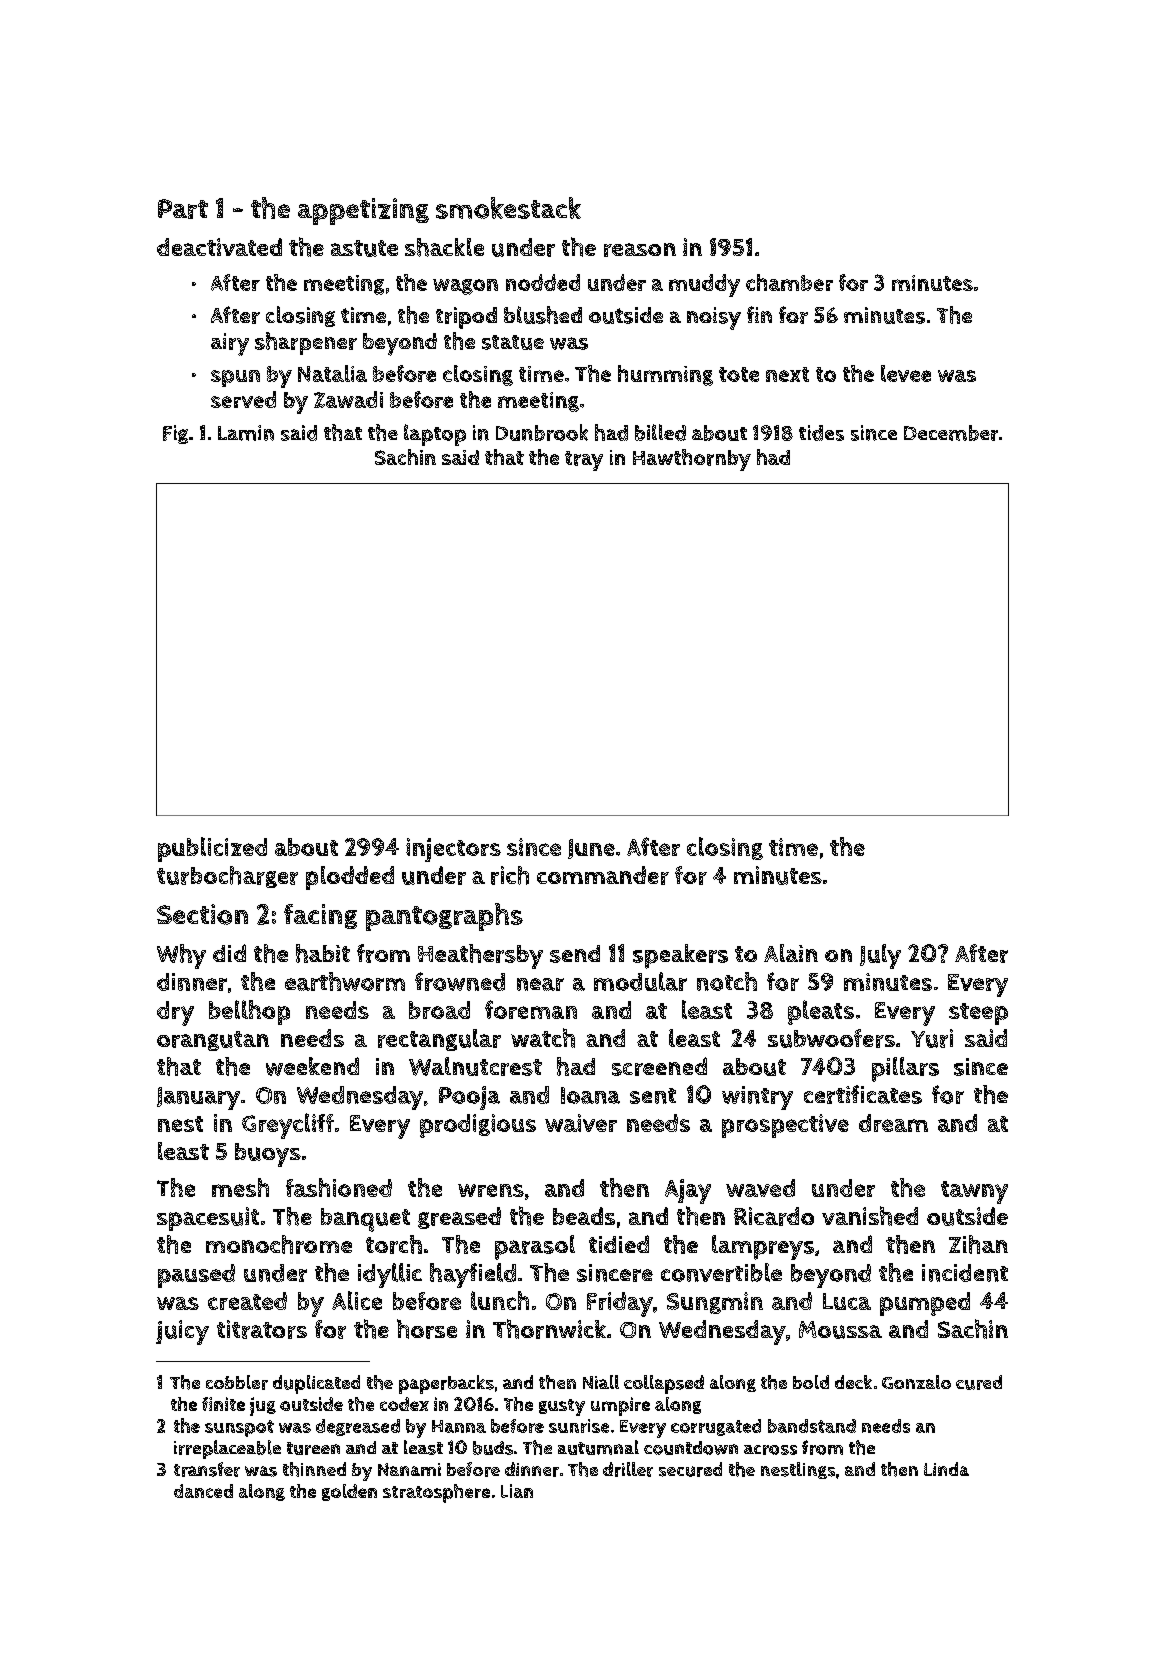 The height and width of the screenshot is (1654, 1165). Describe the element at coordinates (906, 373) in the screenshot. I see `levee` at that location.
